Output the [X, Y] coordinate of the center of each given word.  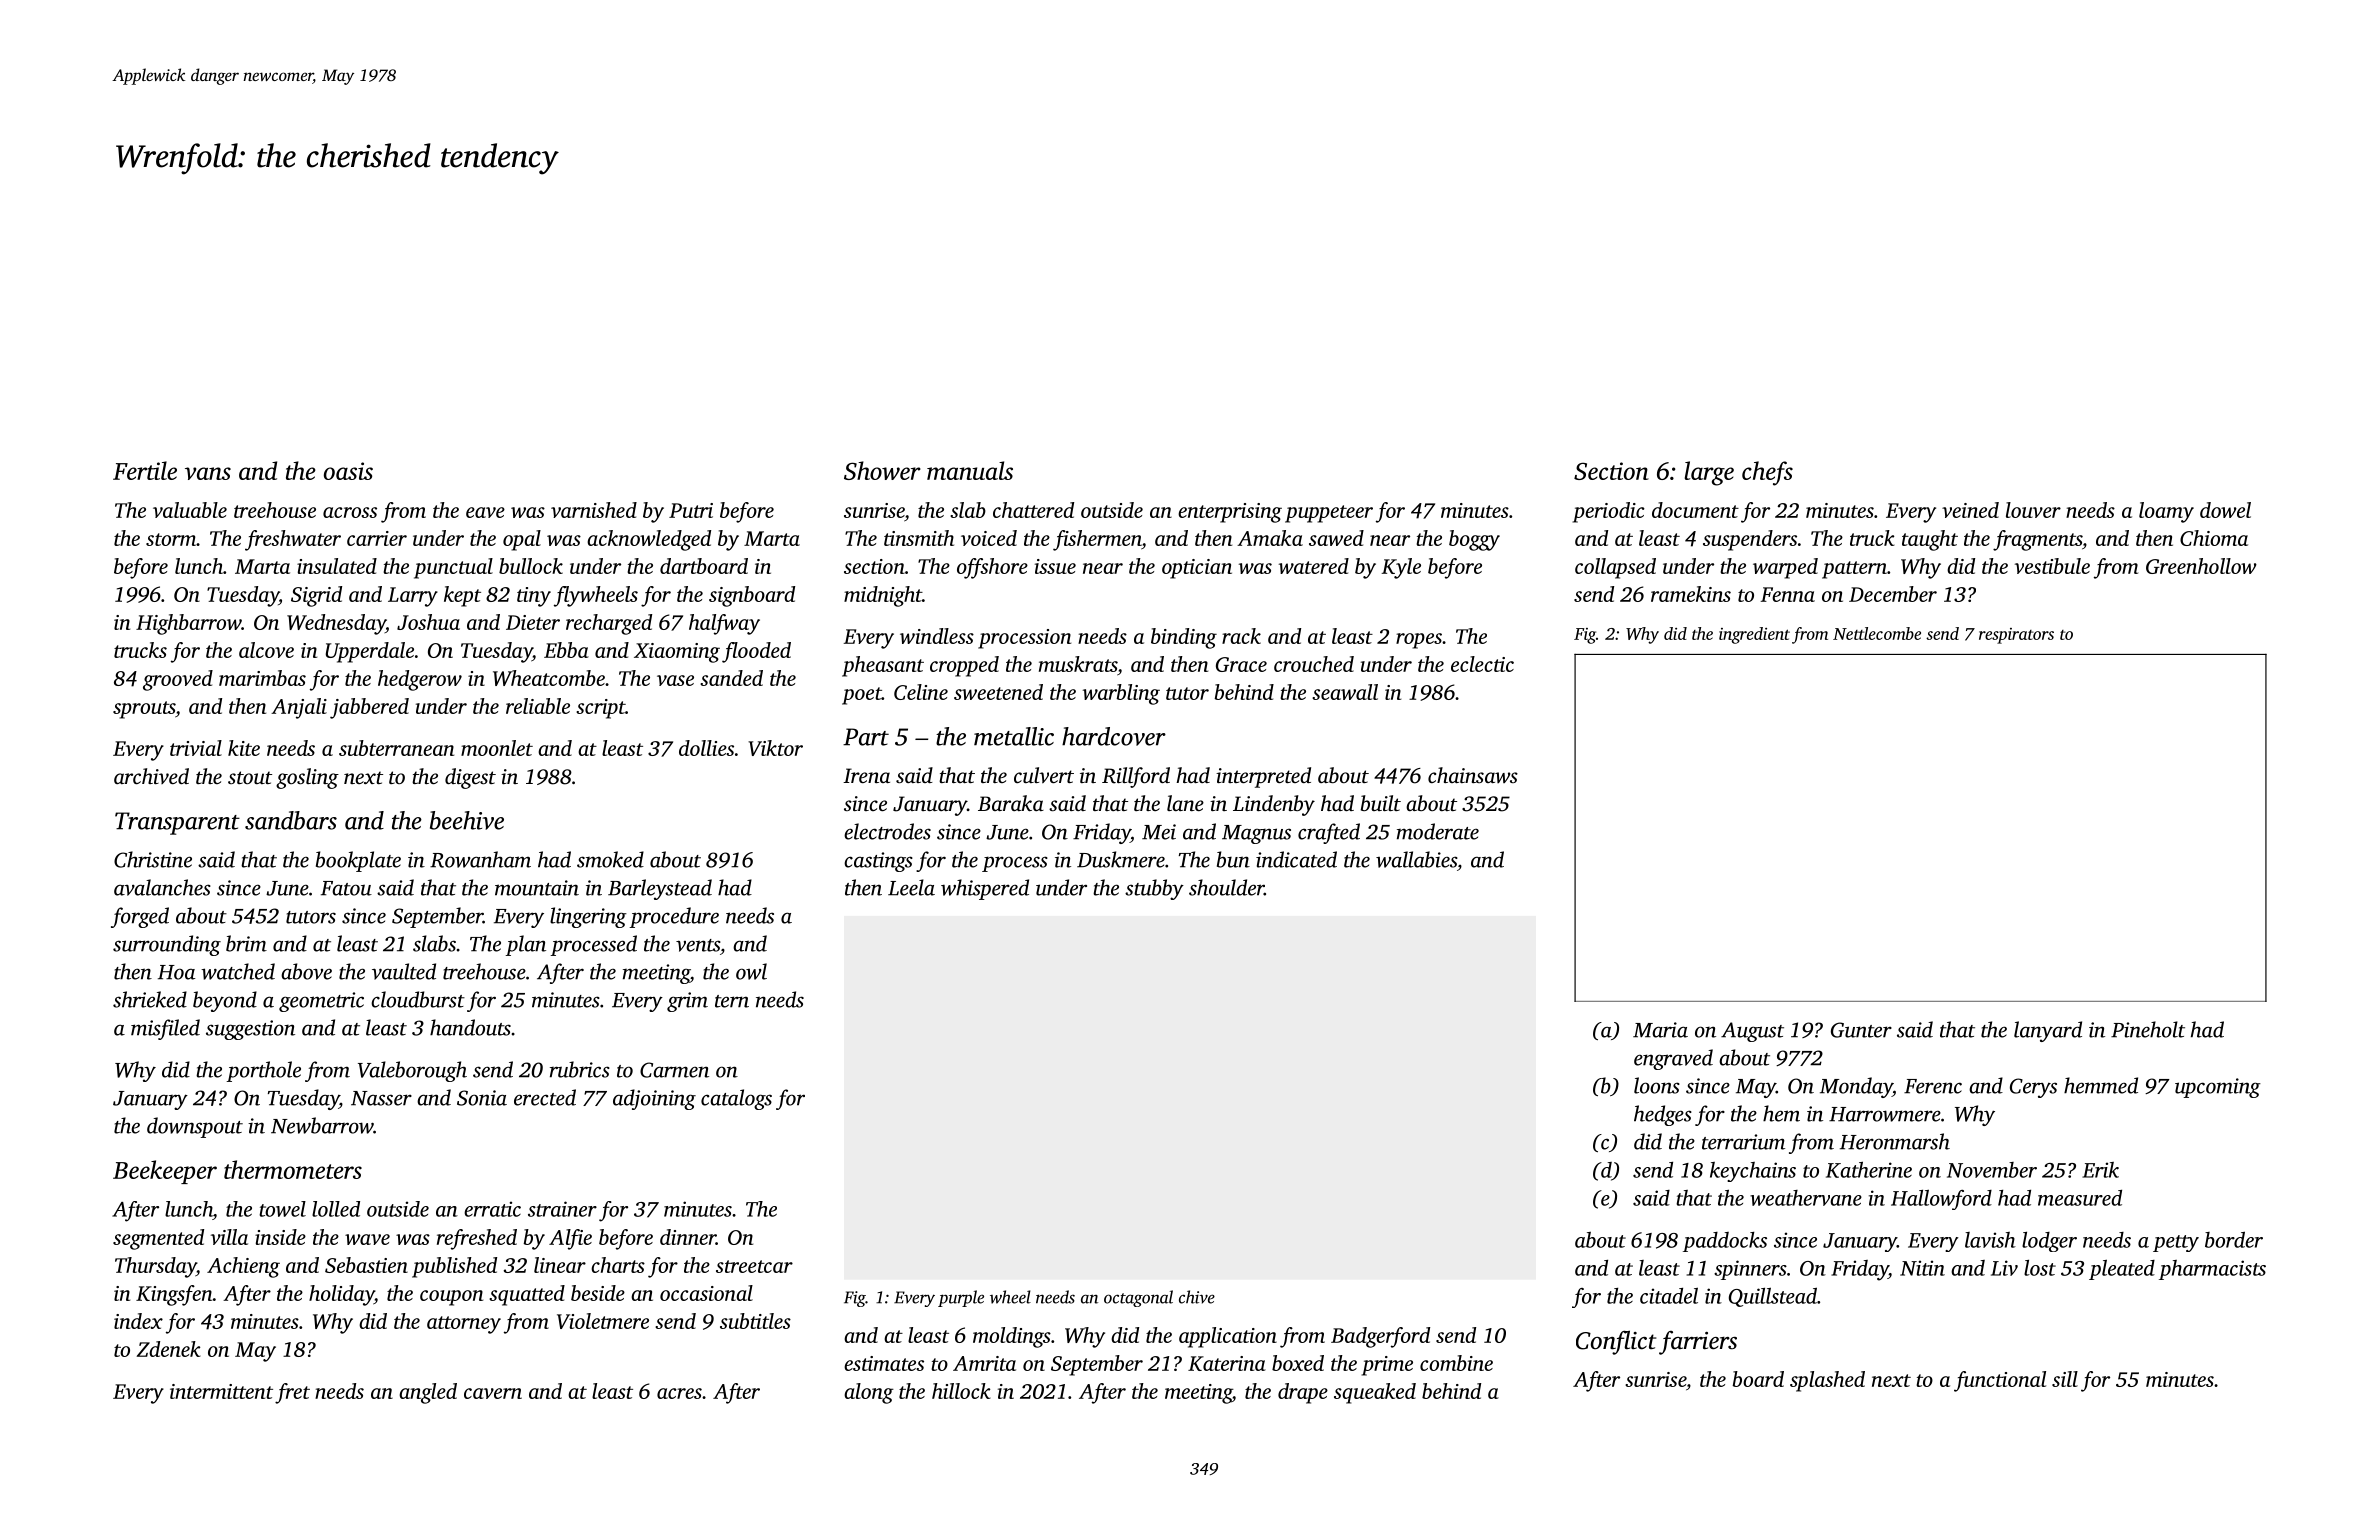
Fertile [145, 470]
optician [1197, 569]
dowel [2225, 510]
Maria [1660, 1030]
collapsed [1615, 568]
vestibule [2052, 566]
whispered [985, 889]
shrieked [150, 999]
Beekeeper [165, 1172]
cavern [493, 1393]
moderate [1438, 831]
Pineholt [2148, 1029]
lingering [588, 917]
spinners [1750, 1270]
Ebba [566, 650]
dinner [688, 1237]
